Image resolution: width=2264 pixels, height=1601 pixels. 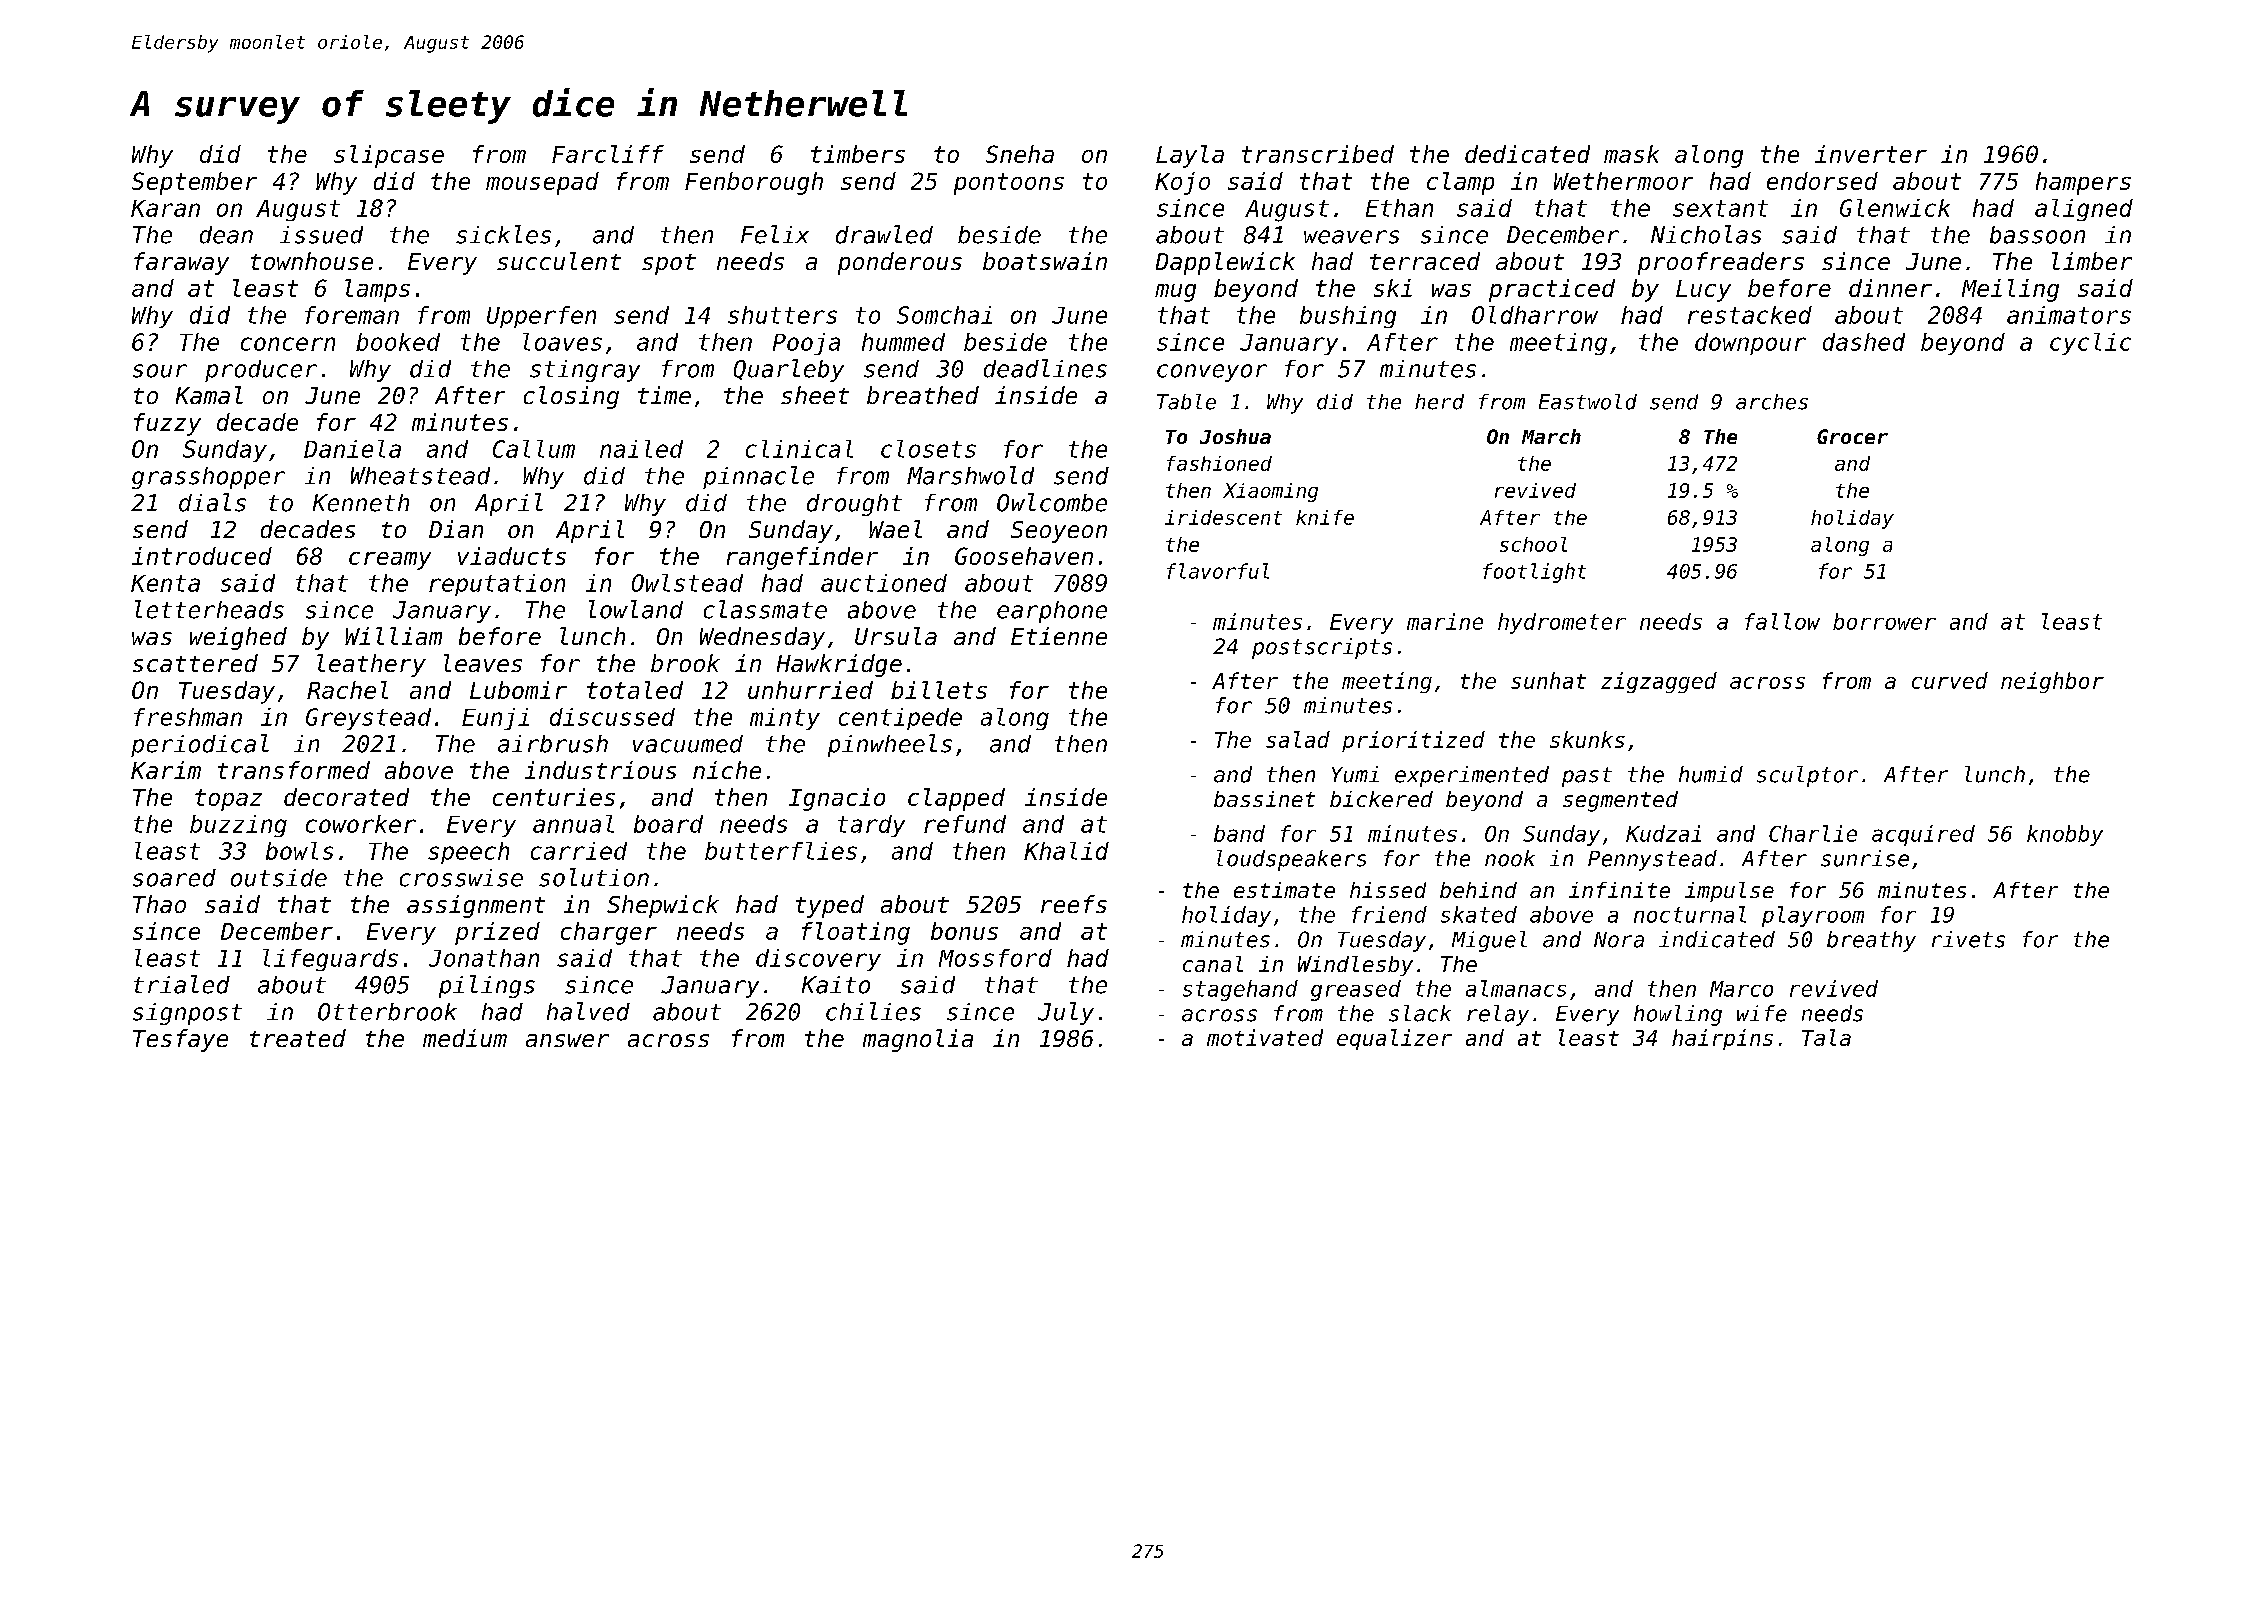 I want to click on rangefinder, so click(x=802, y=558).
